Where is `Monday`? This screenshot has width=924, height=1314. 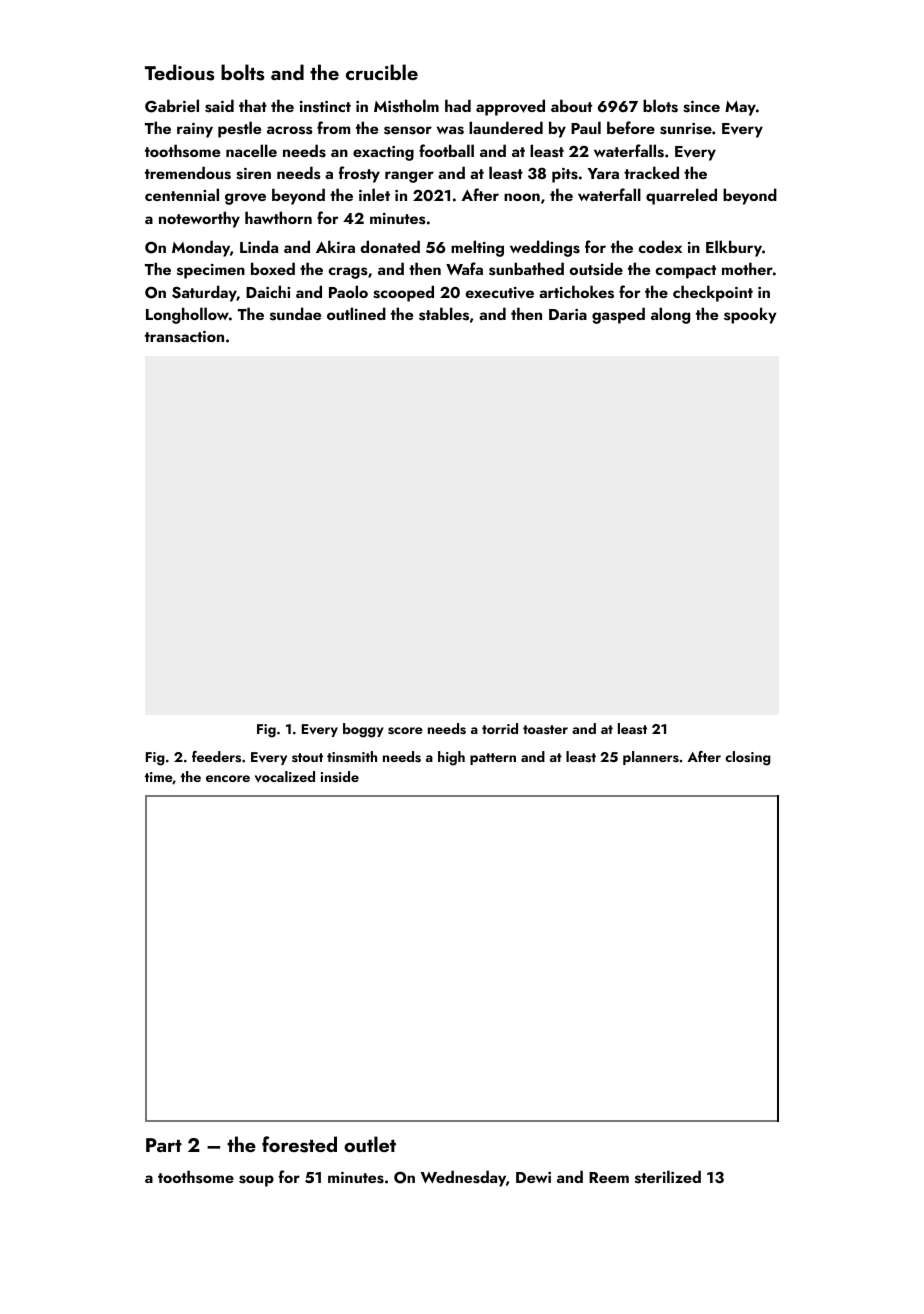 Monday is located at coordinates (201, 248).
